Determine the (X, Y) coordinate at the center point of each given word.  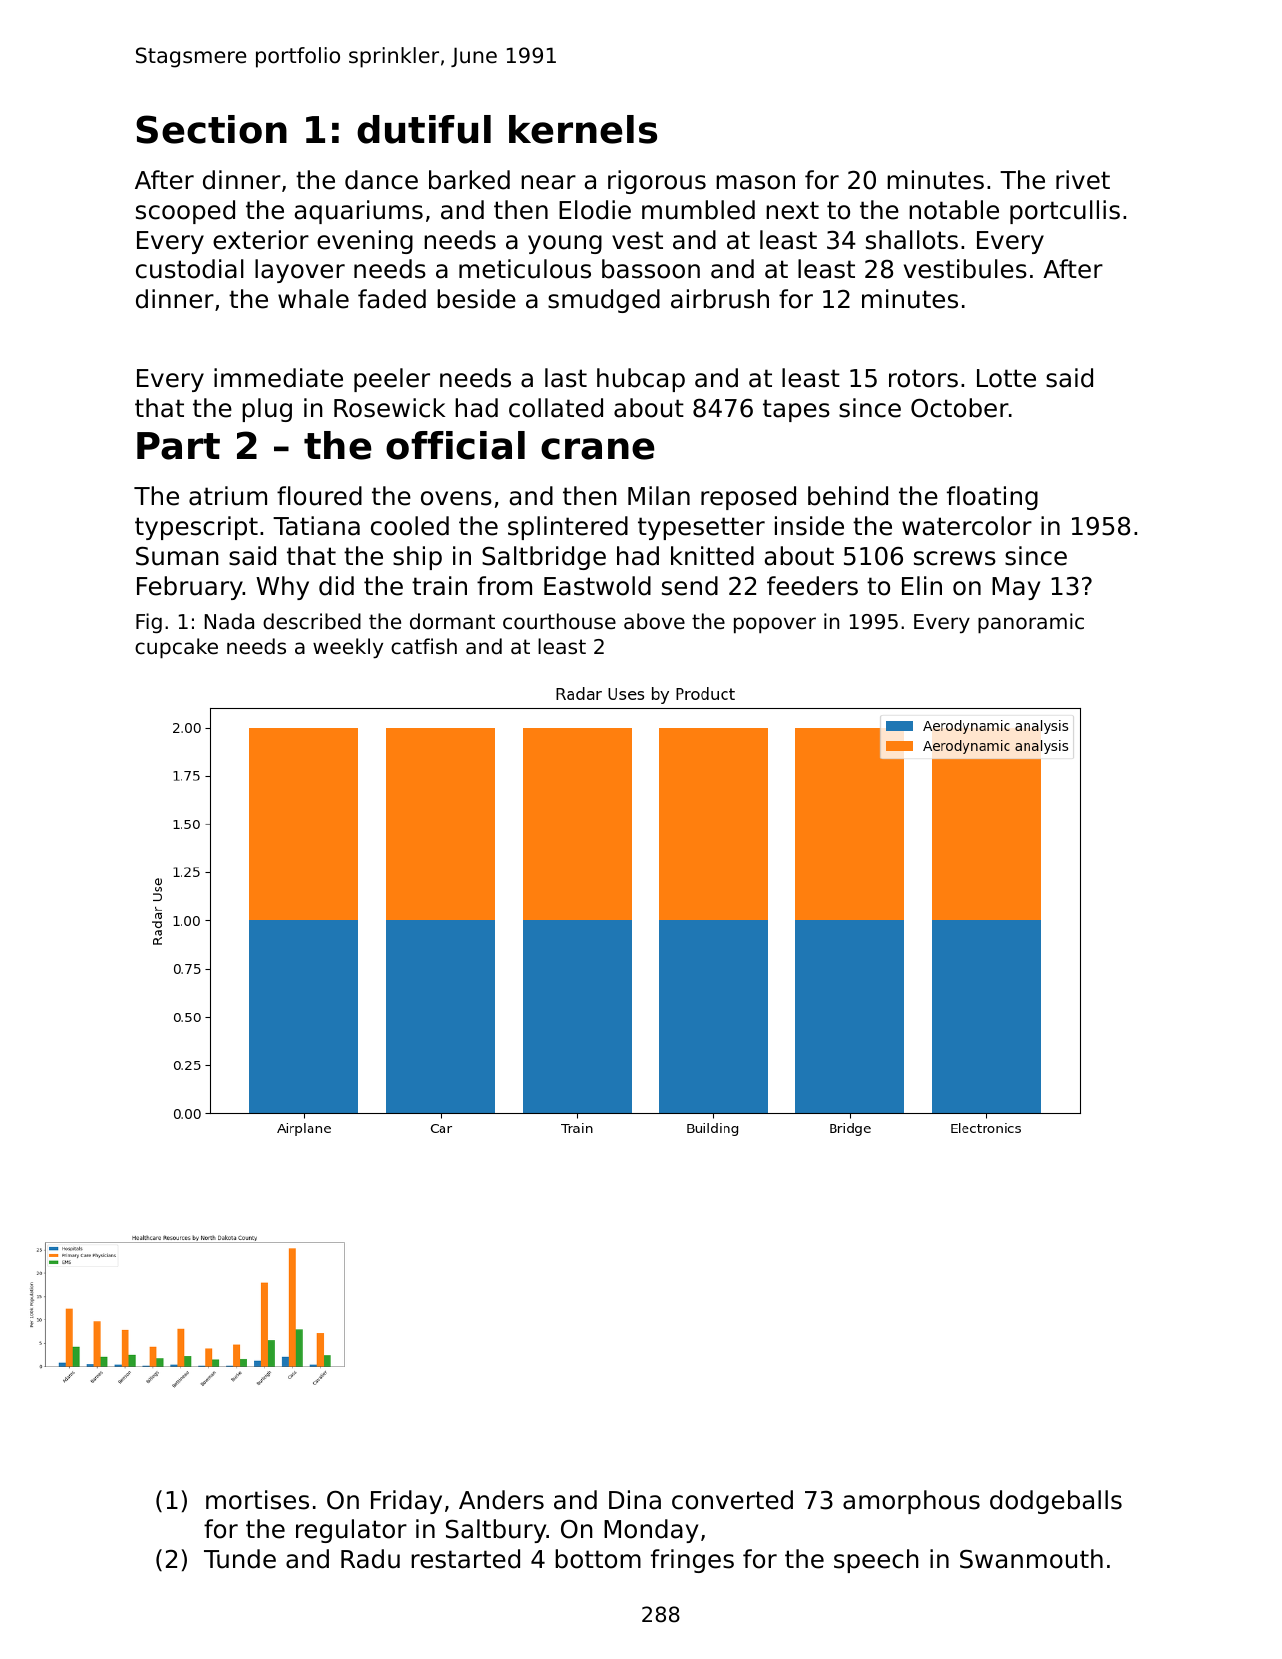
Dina (635, 1500)
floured (319, 496)
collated (556, 408)
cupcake (176, 648)
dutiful (424, 129)
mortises (257, 1500)
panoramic (1031, 623)
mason (755, 182)
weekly (348, 648)
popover (775, 625)
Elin (922, 585)
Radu (370, 1559)
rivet (1083, 180)
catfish (424, 646)
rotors (923, 378)
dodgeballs (1056, 1502)
